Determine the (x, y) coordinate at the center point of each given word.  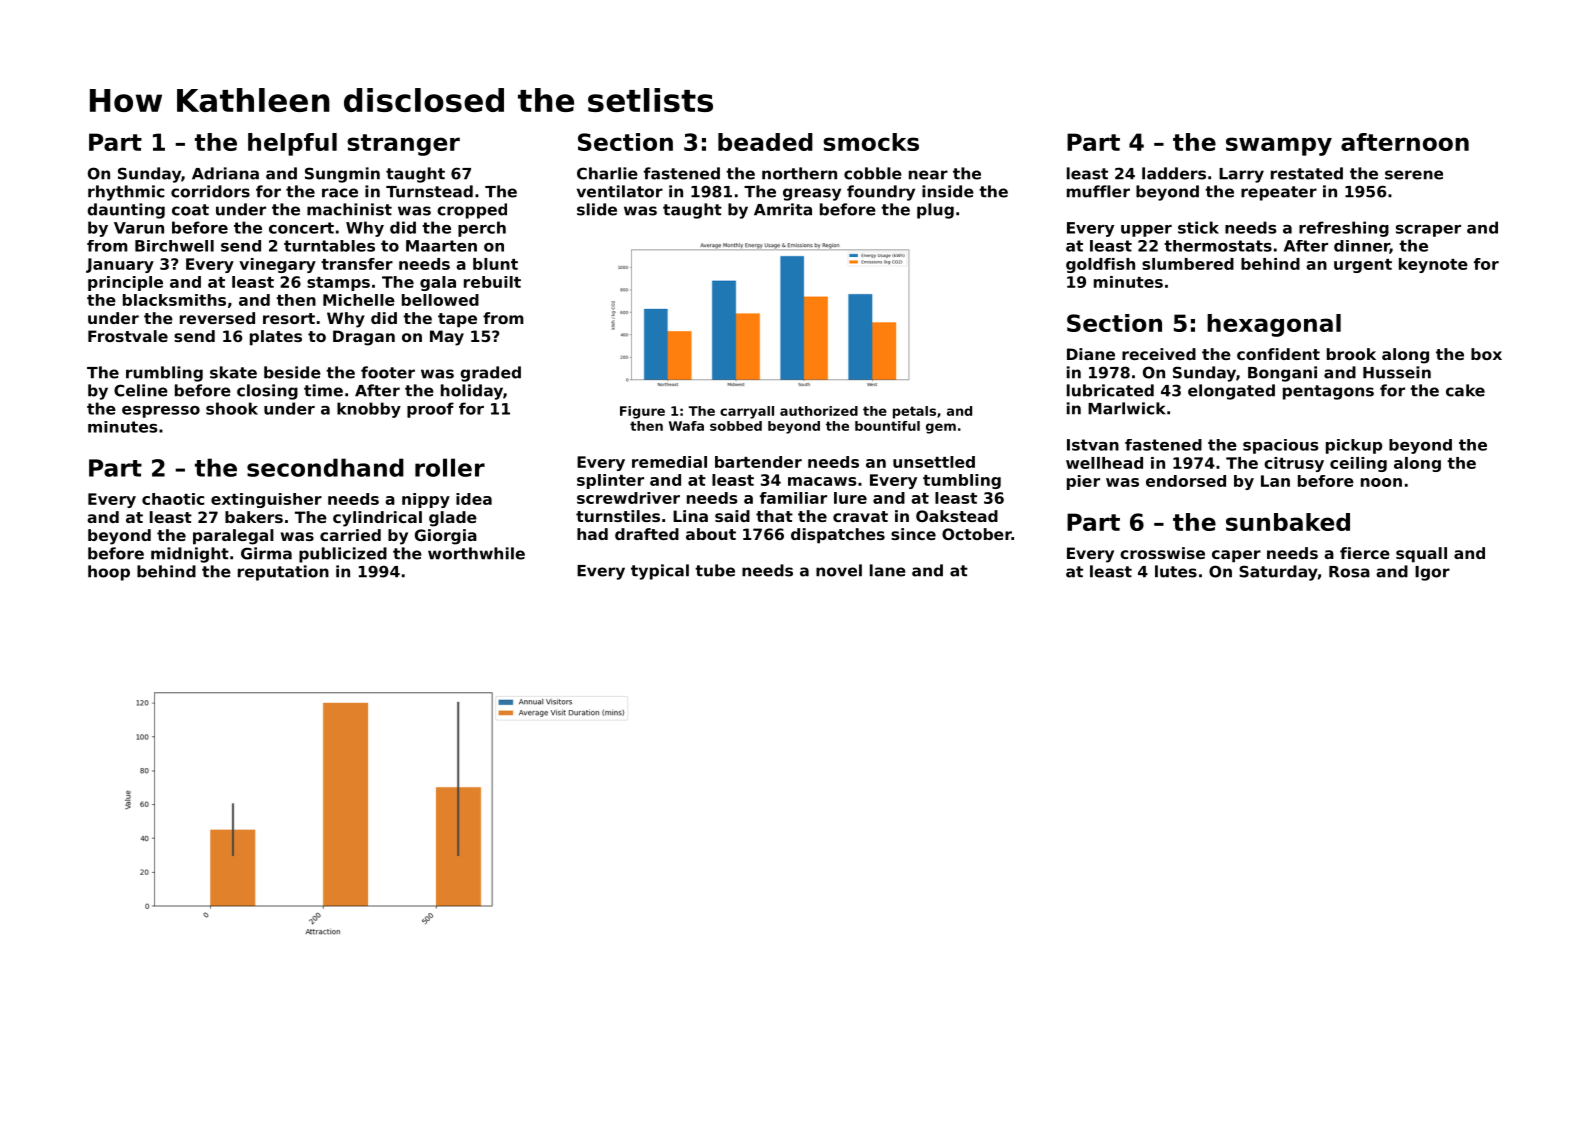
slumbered (1188, 264)
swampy (1279, 146)
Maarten (441, 246)
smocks (871, 142)
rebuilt (492, 282)
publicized (343, 555)
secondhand (325, 467)
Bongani (1282, 374)
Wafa (686, 426)
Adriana (225, 173)
